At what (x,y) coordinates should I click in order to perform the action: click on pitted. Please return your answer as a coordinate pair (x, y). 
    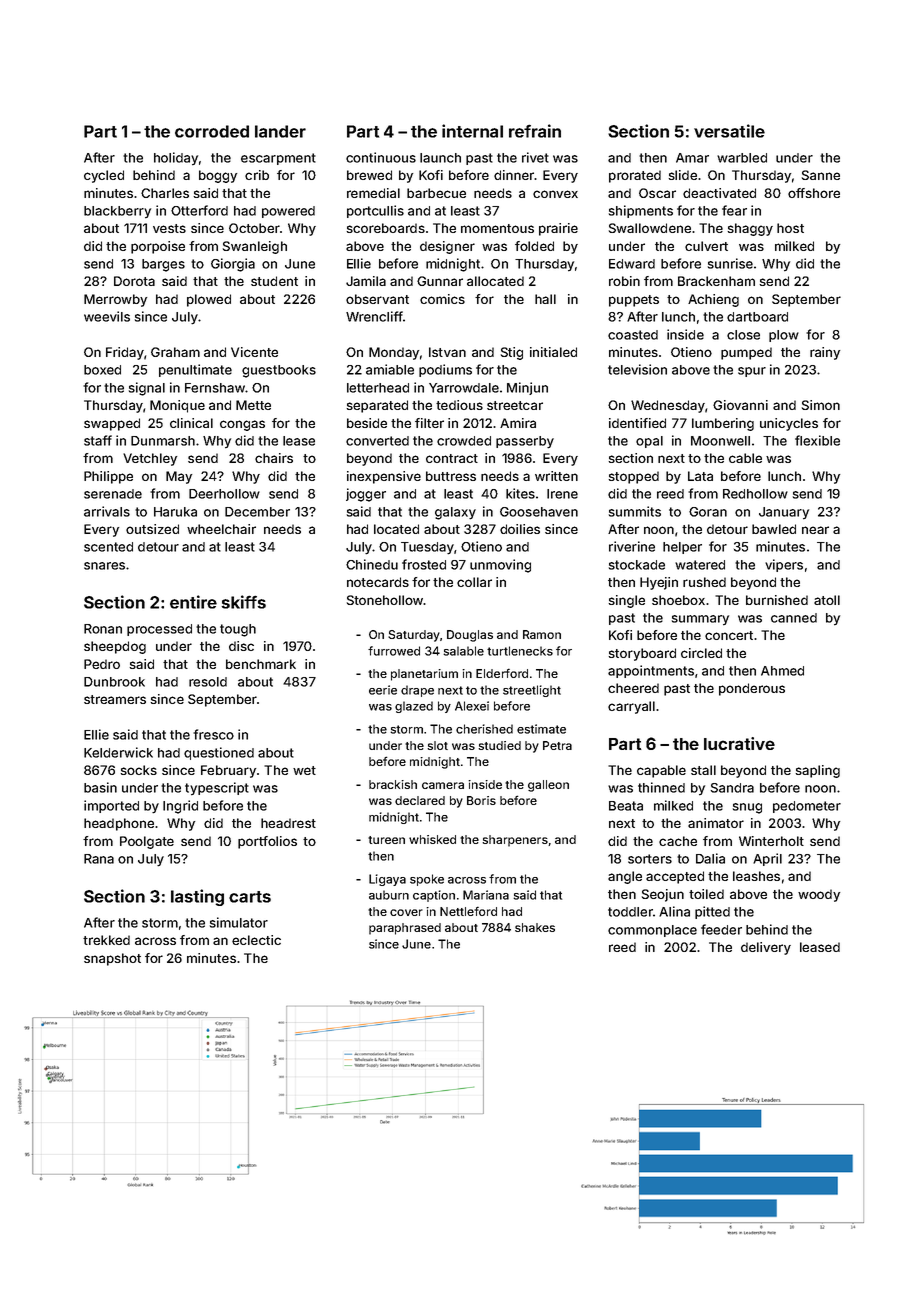
    Looking at the image, I should click on (712, 912).
